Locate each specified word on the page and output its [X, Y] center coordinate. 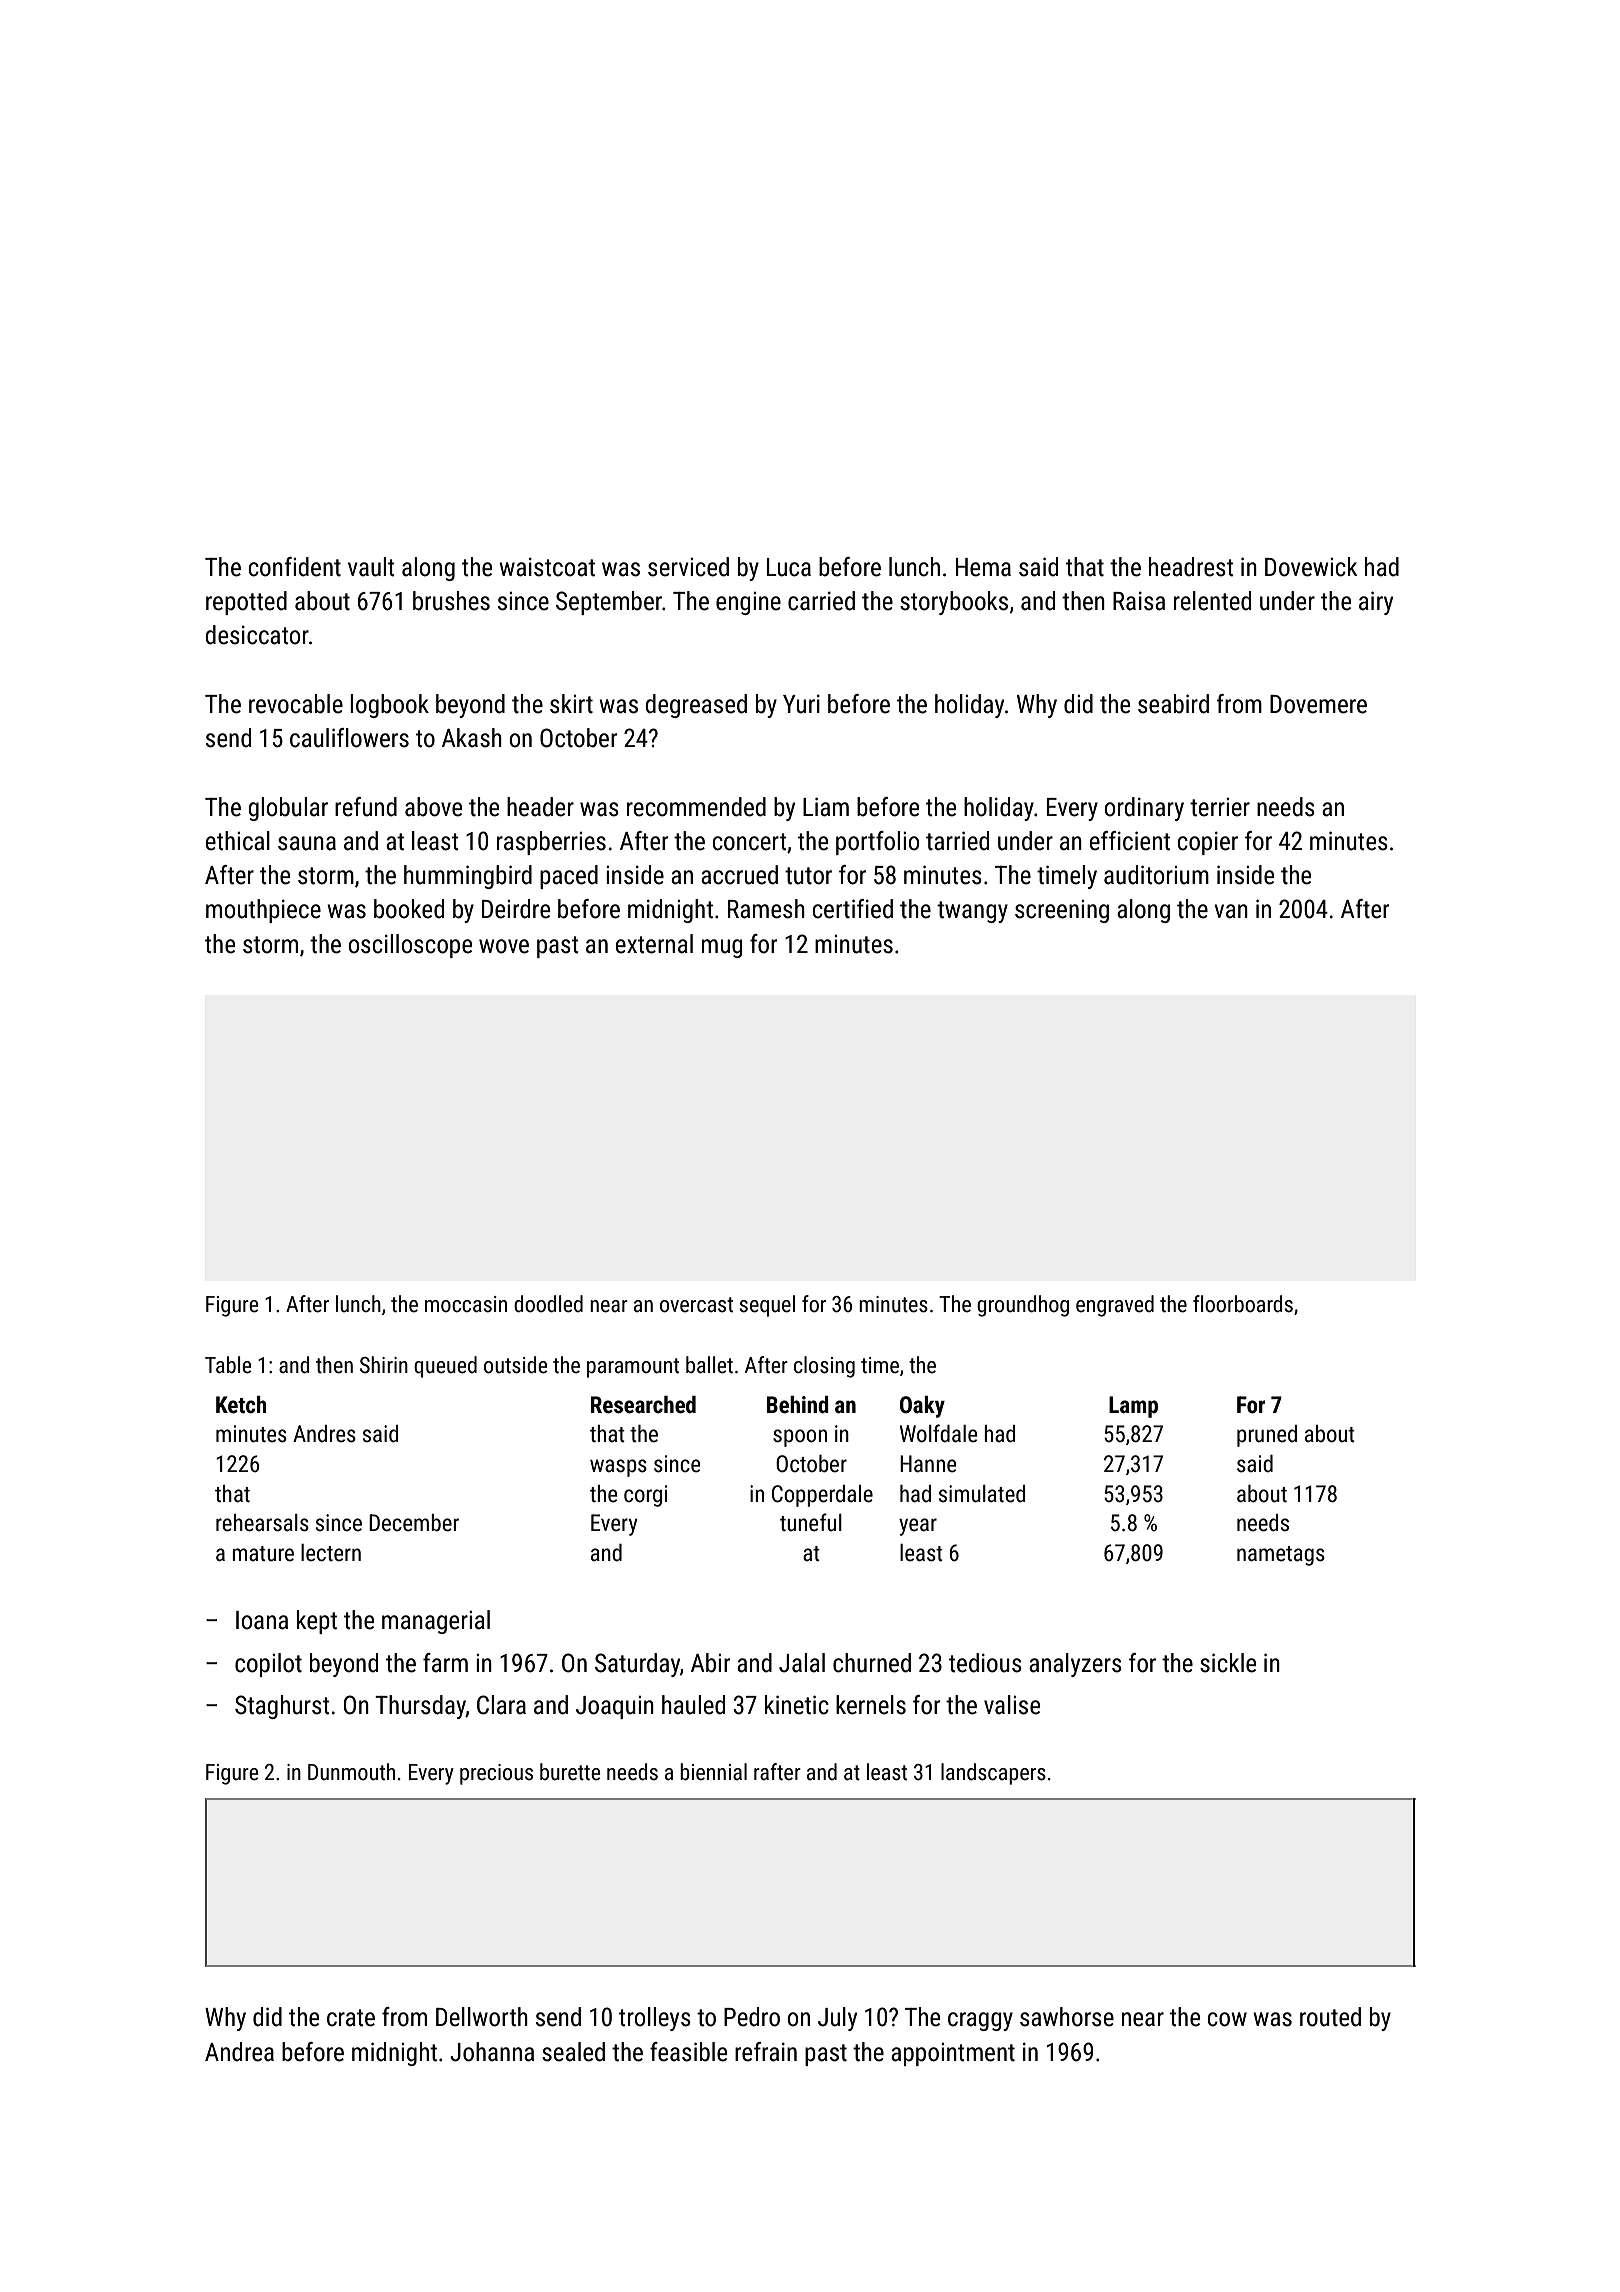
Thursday [420, 1707]
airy [1376, 603]
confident [295, 567]
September [609, 603]
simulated [982, 1494]
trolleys [655, 2019]
